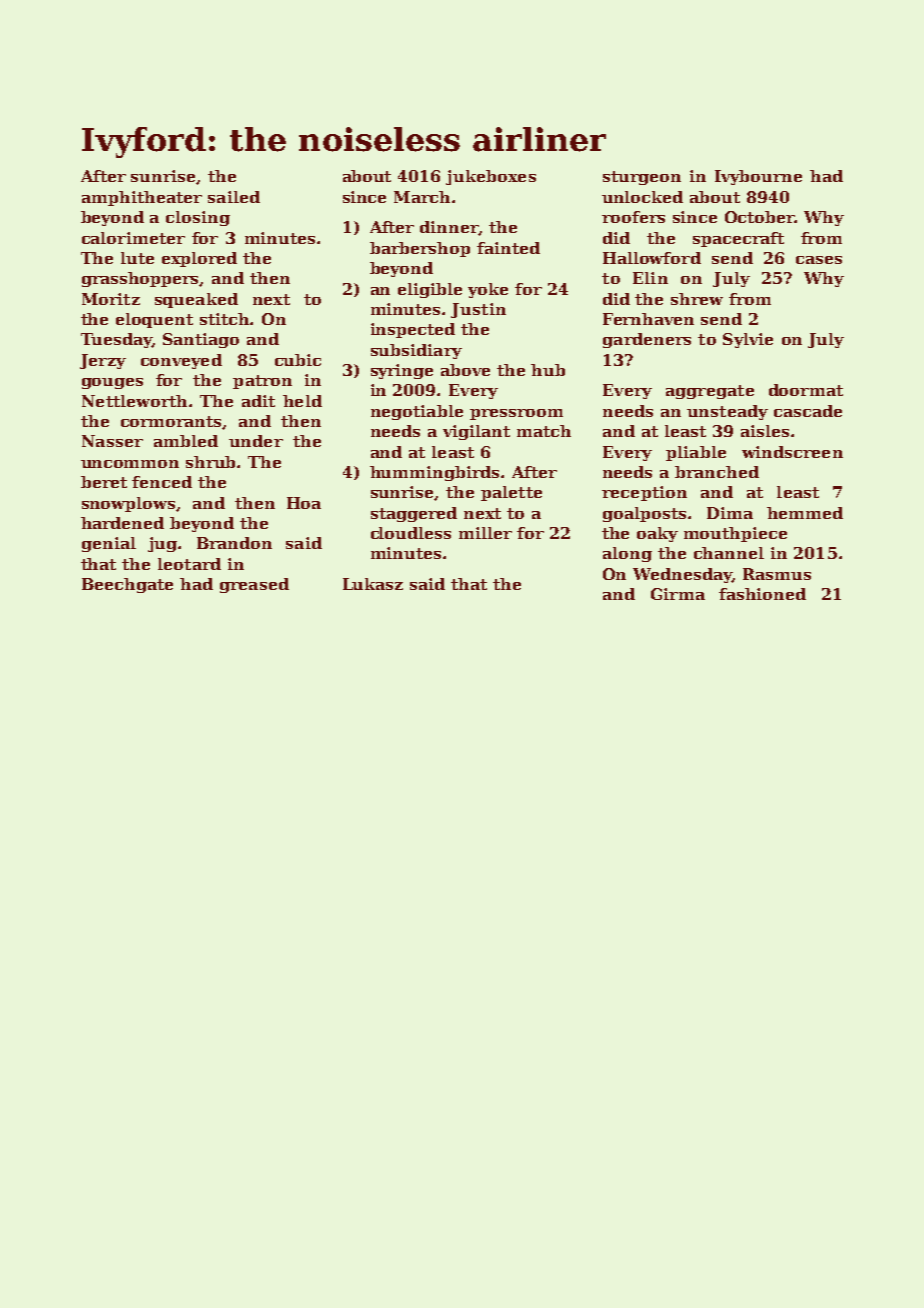  I want to click on cases, so click(819, 260).
